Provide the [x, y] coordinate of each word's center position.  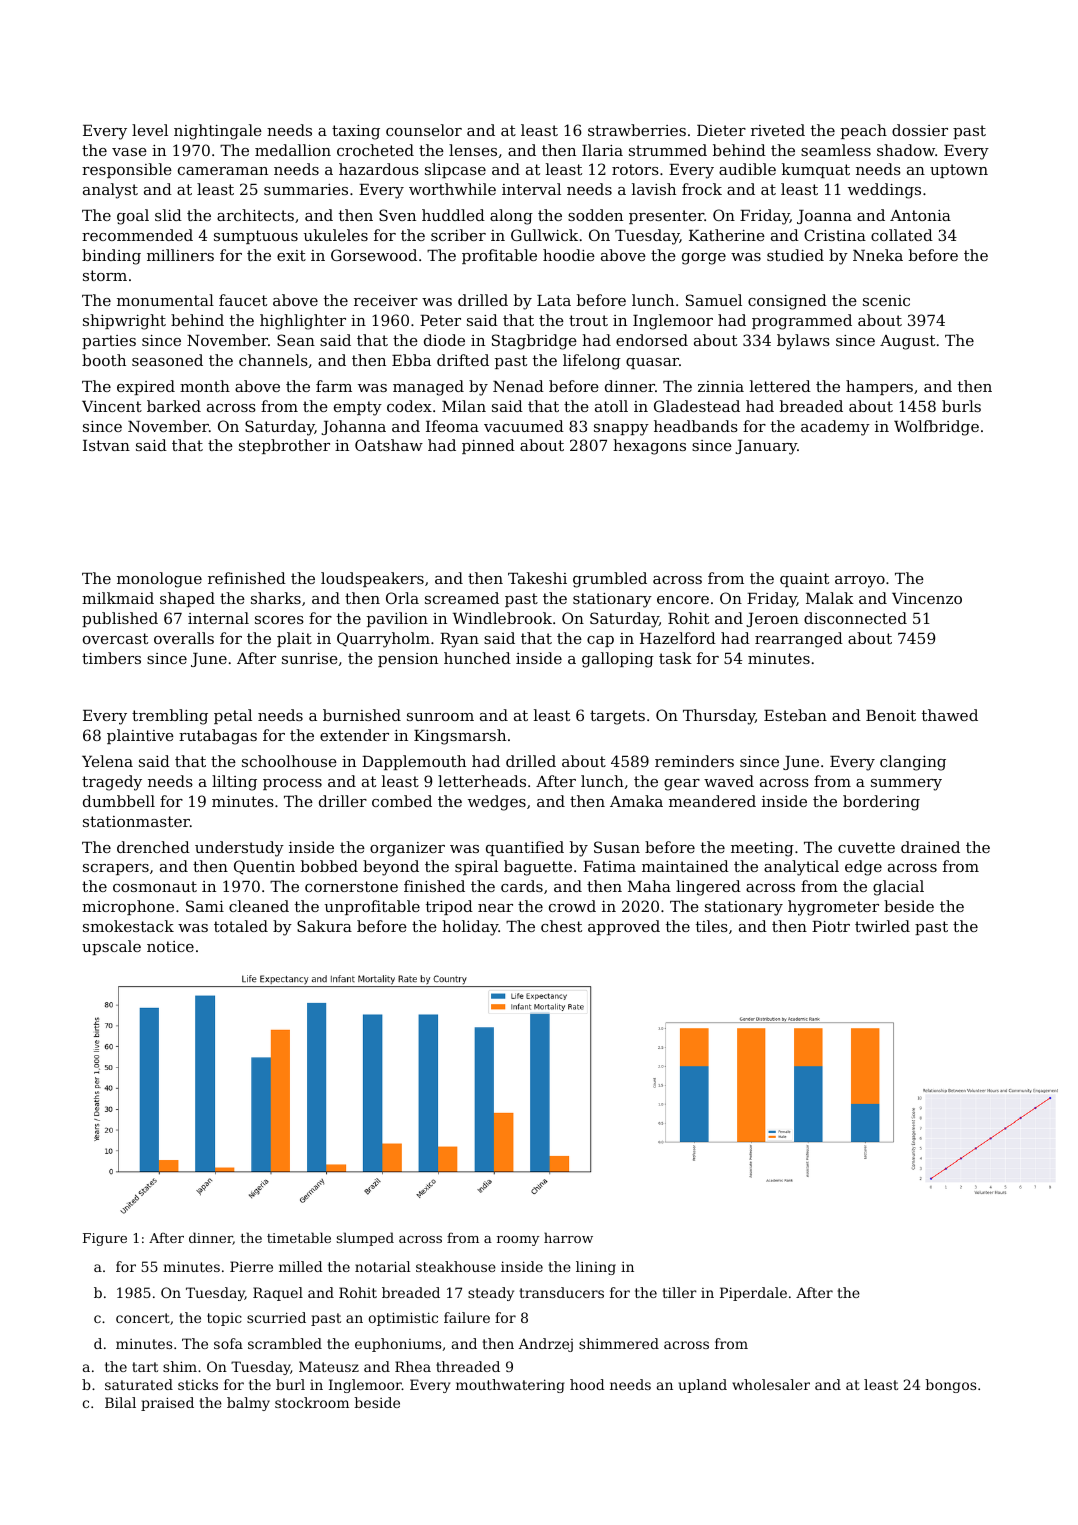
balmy [248, 1404]
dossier [920, 130]
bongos [950, 1386]
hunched [477, 658]
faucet [243, 300]
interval [531, 189]
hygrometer [833, 908]
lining [596, 1268]
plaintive [140, 736]
